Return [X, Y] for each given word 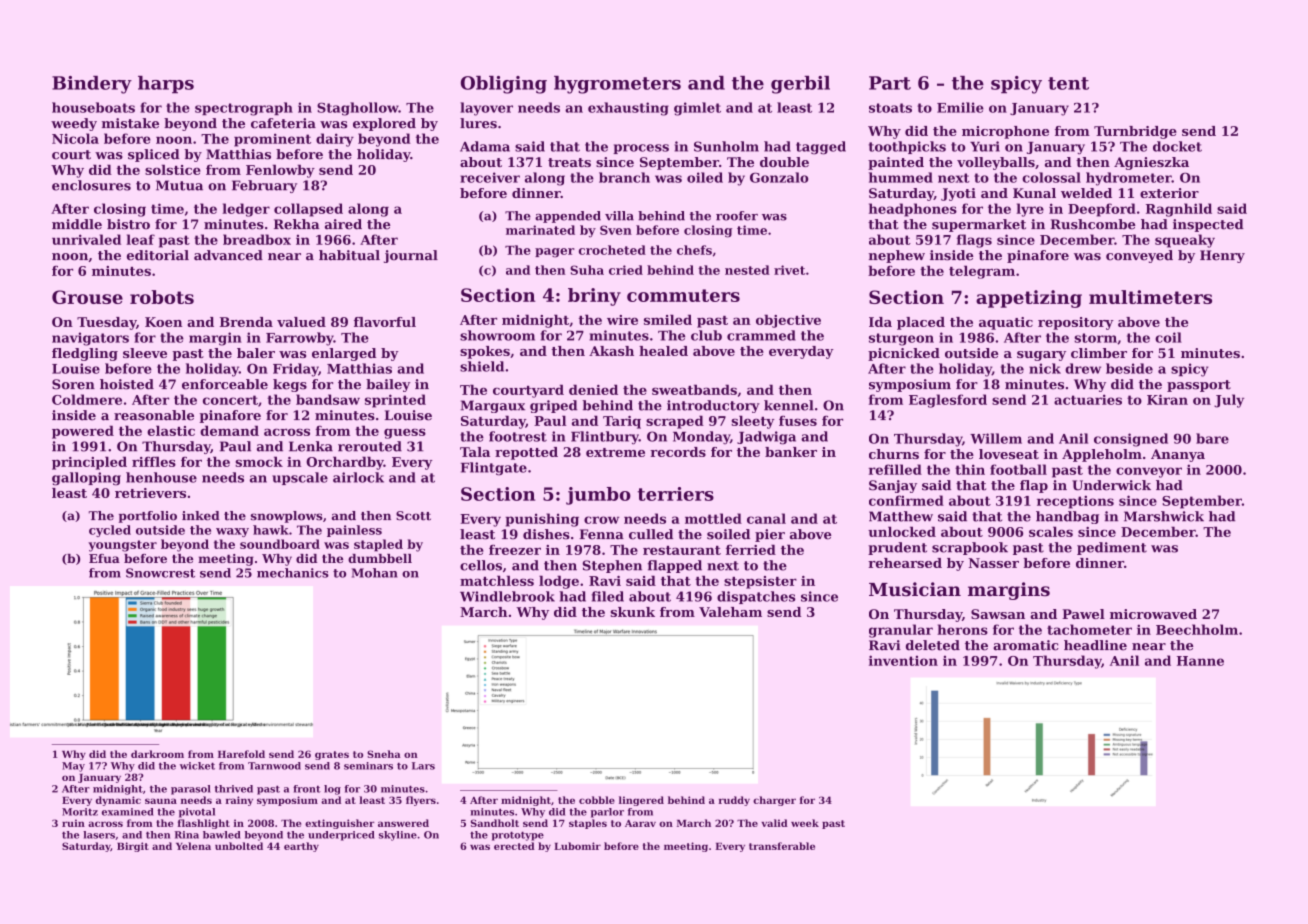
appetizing [1029, 299]
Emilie [960, 107]
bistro [128, 224]
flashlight [204, 824]
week [805, 823]
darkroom [157, 754]
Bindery [92, 85]
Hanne [1200, 661]
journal [411, 256]
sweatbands [694, 389]
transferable [782, 846]
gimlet [697, 109]
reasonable [154, 415]
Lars [423, 766]
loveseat [1009, 454]
